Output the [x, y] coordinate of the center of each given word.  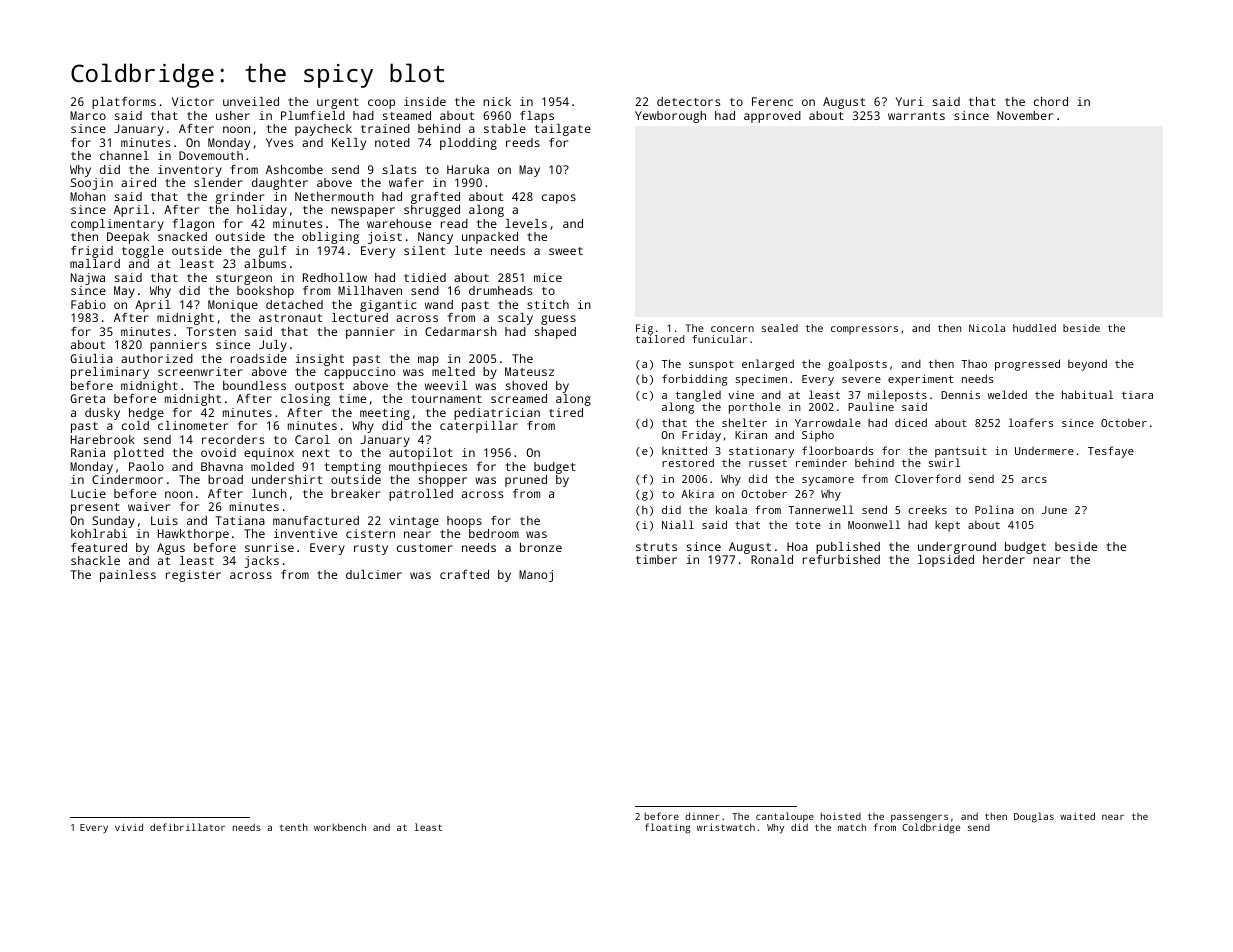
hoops [464, 522]
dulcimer [374, 574]
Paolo [146, 466]
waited [1077, 816]
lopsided [946, 561]
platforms [124, 103]
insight [319, 360]
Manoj [536, 576]
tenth [293, 827]
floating [668, 828]
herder [1004, 559]
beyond [1087, 365]
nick [497, 101]
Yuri [909, 101]
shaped [555, 333]
